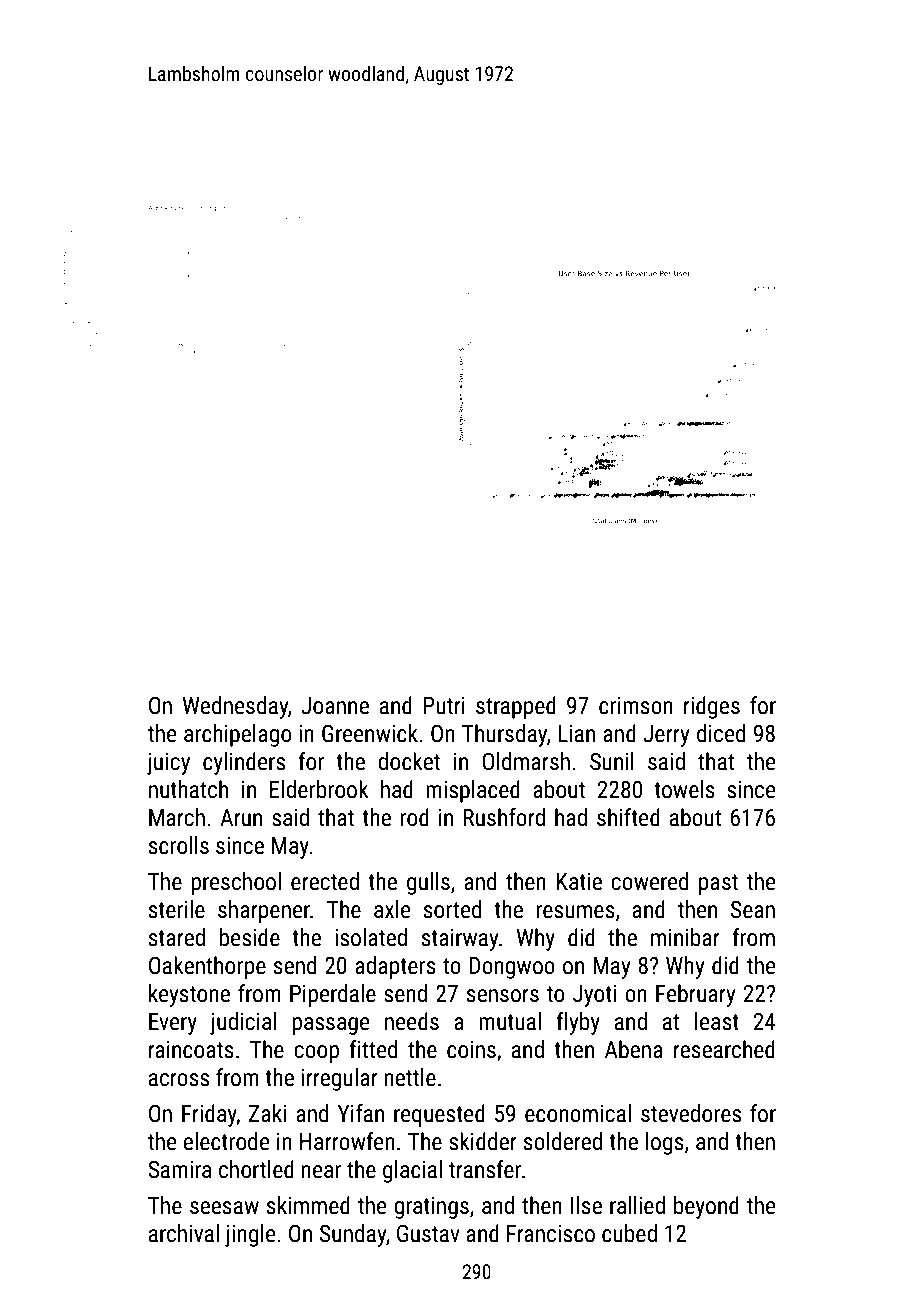 This document has height=1311, width=924. What do you see at coordinates (412, 1021) in the document?
I see `needs` at bounding box center [412, 1021].
